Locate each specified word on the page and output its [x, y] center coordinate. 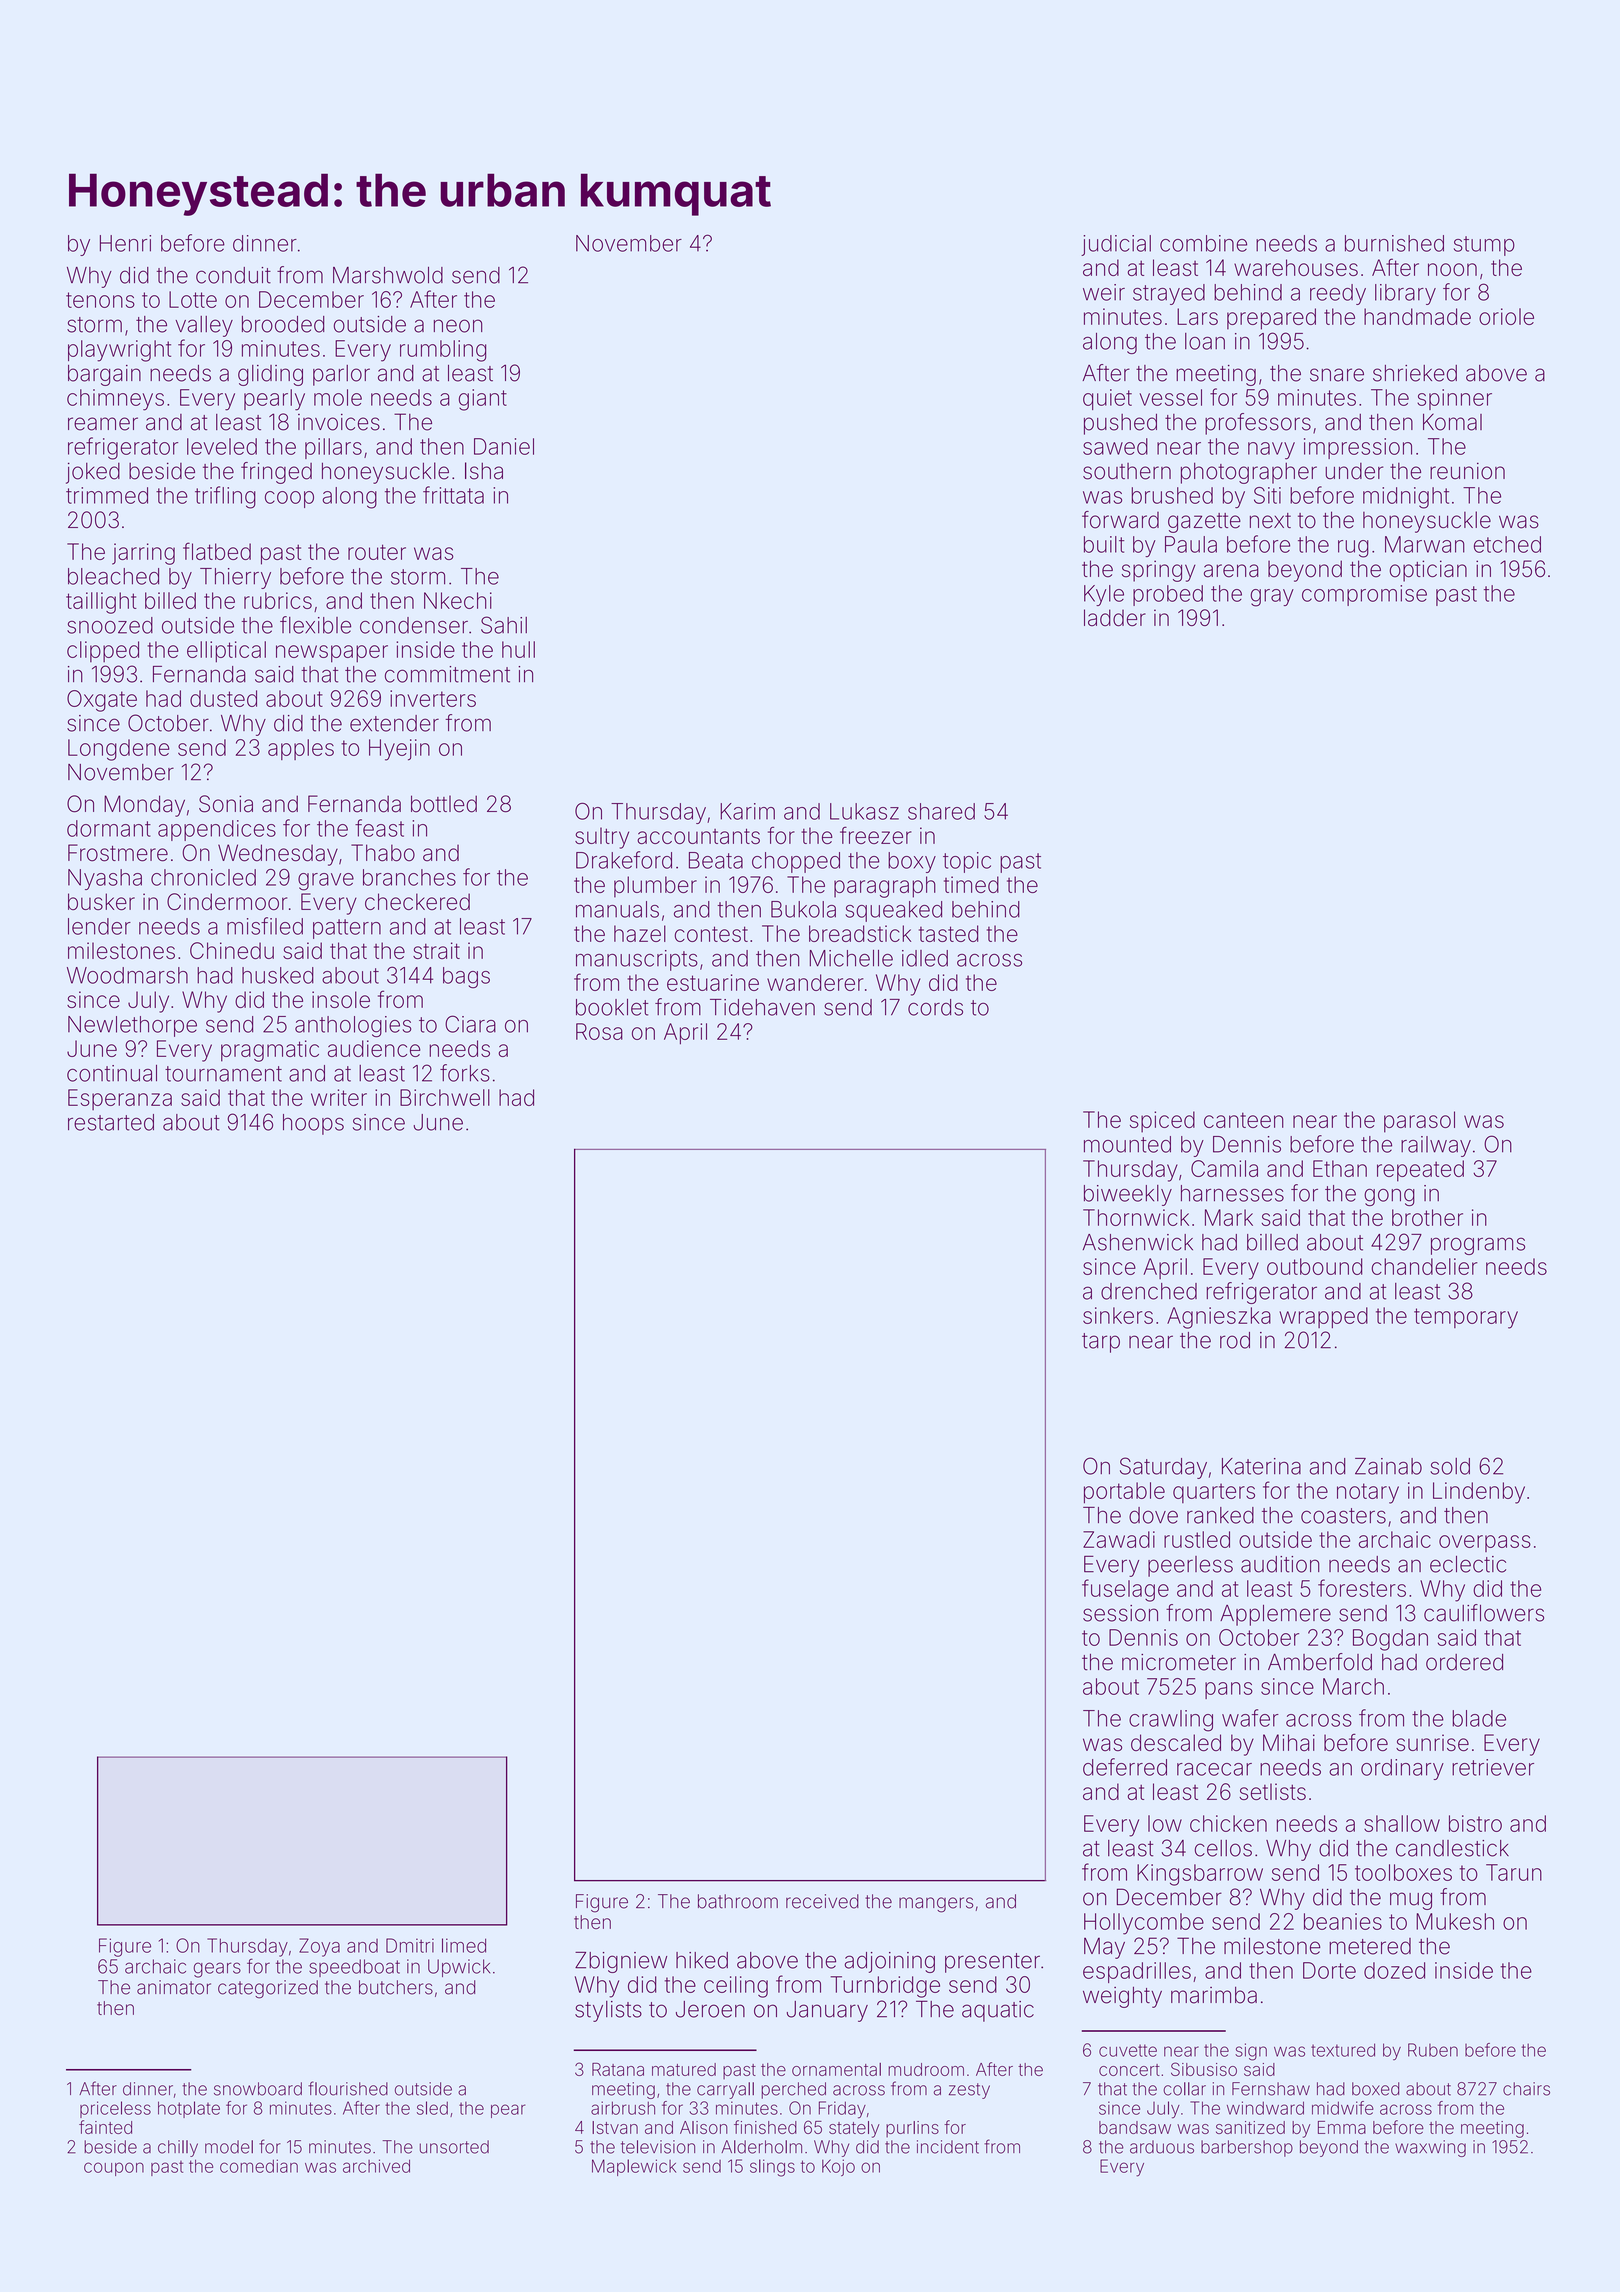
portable [1124, 1493]
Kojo [838, 2167]
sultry [602, 838]
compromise [1364, 595]
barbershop [1247, 2148]
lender [99, 926]
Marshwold [388, 275]
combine [1203, 243]
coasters [1343, 1516]
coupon [114, 2169]
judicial [1116, 245]
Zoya [319, 1947]
